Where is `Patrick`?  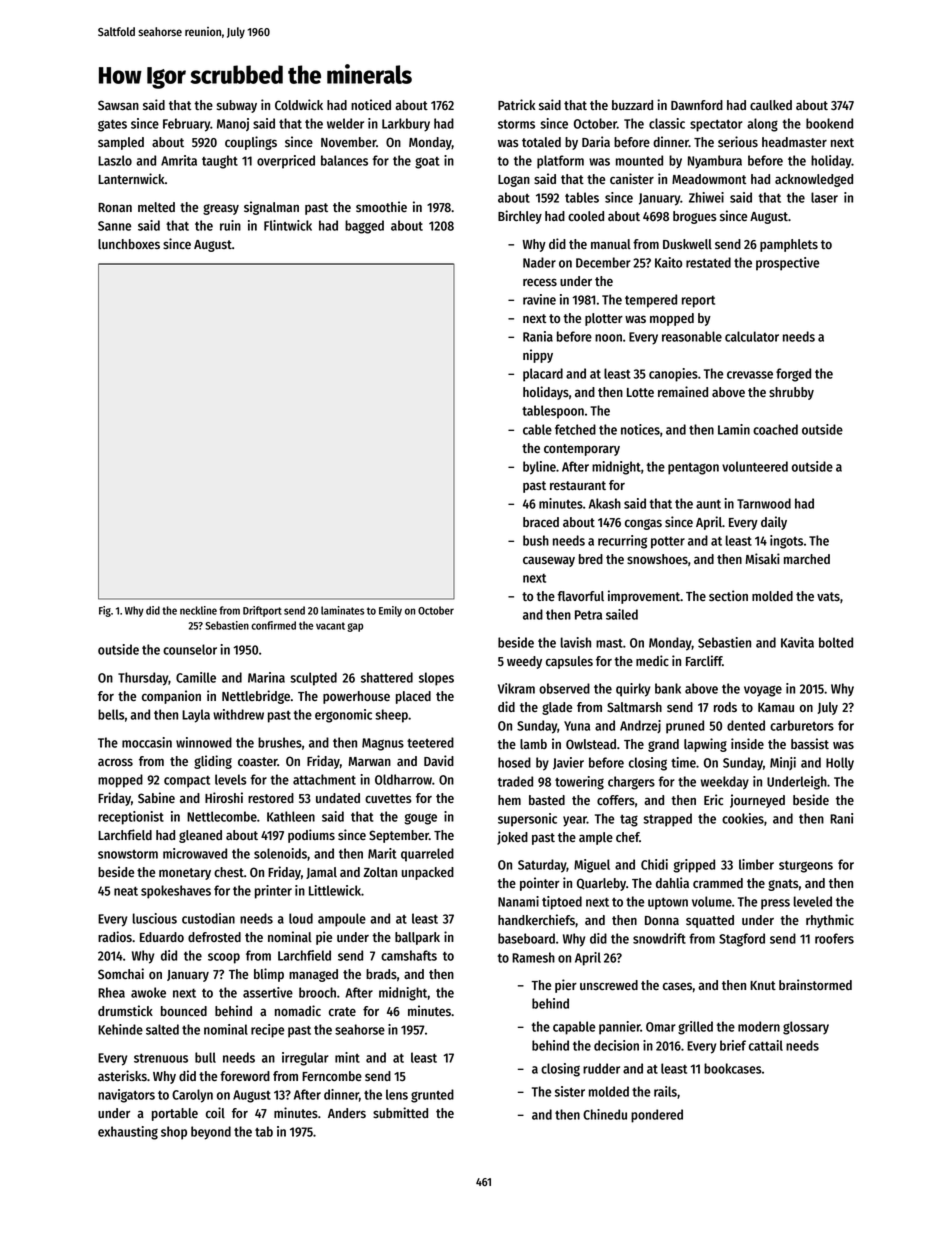 Patrick is located at coordinates (517, 104).
